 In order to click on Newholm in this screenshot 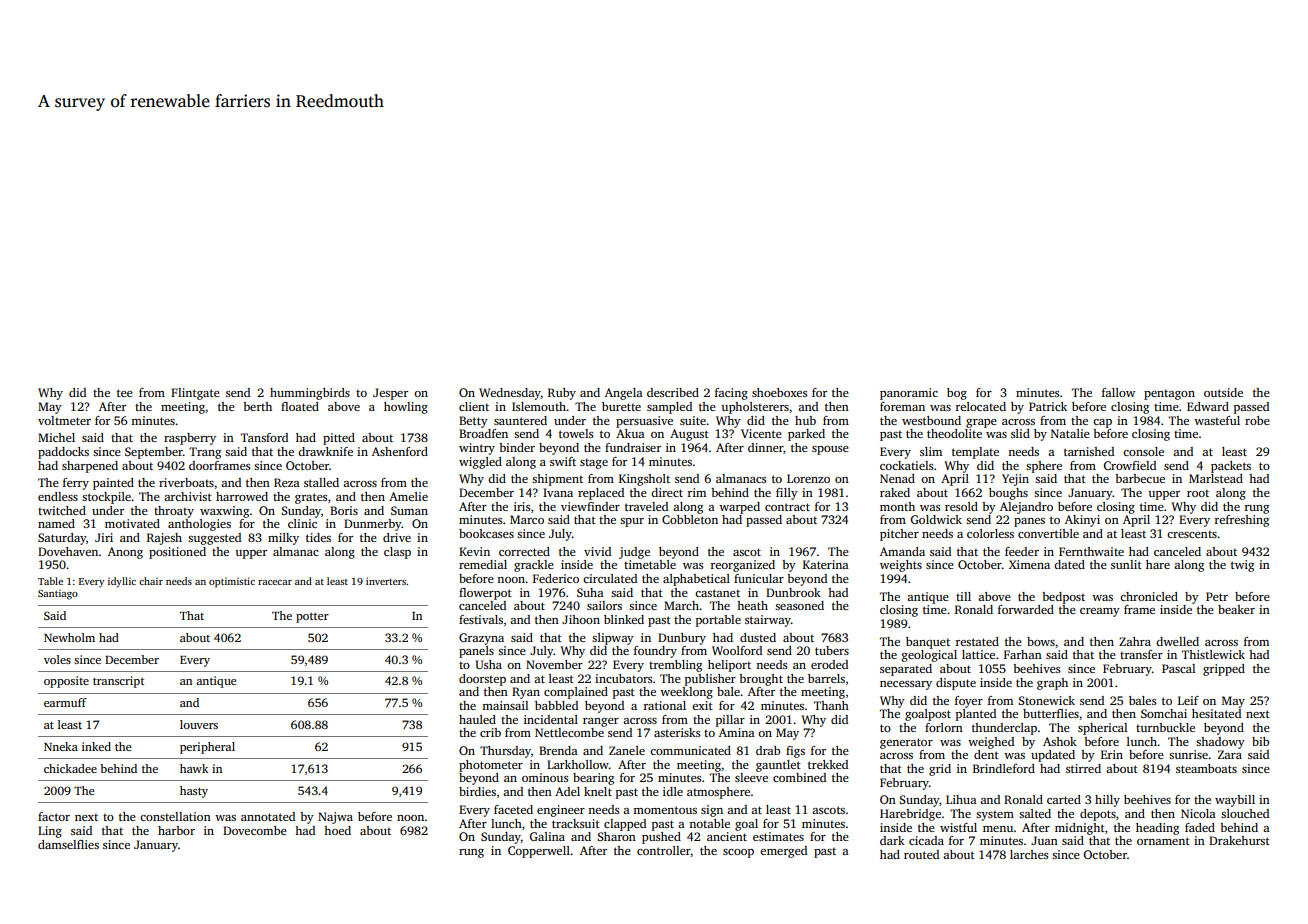, I will do `click(69, 637)`.
